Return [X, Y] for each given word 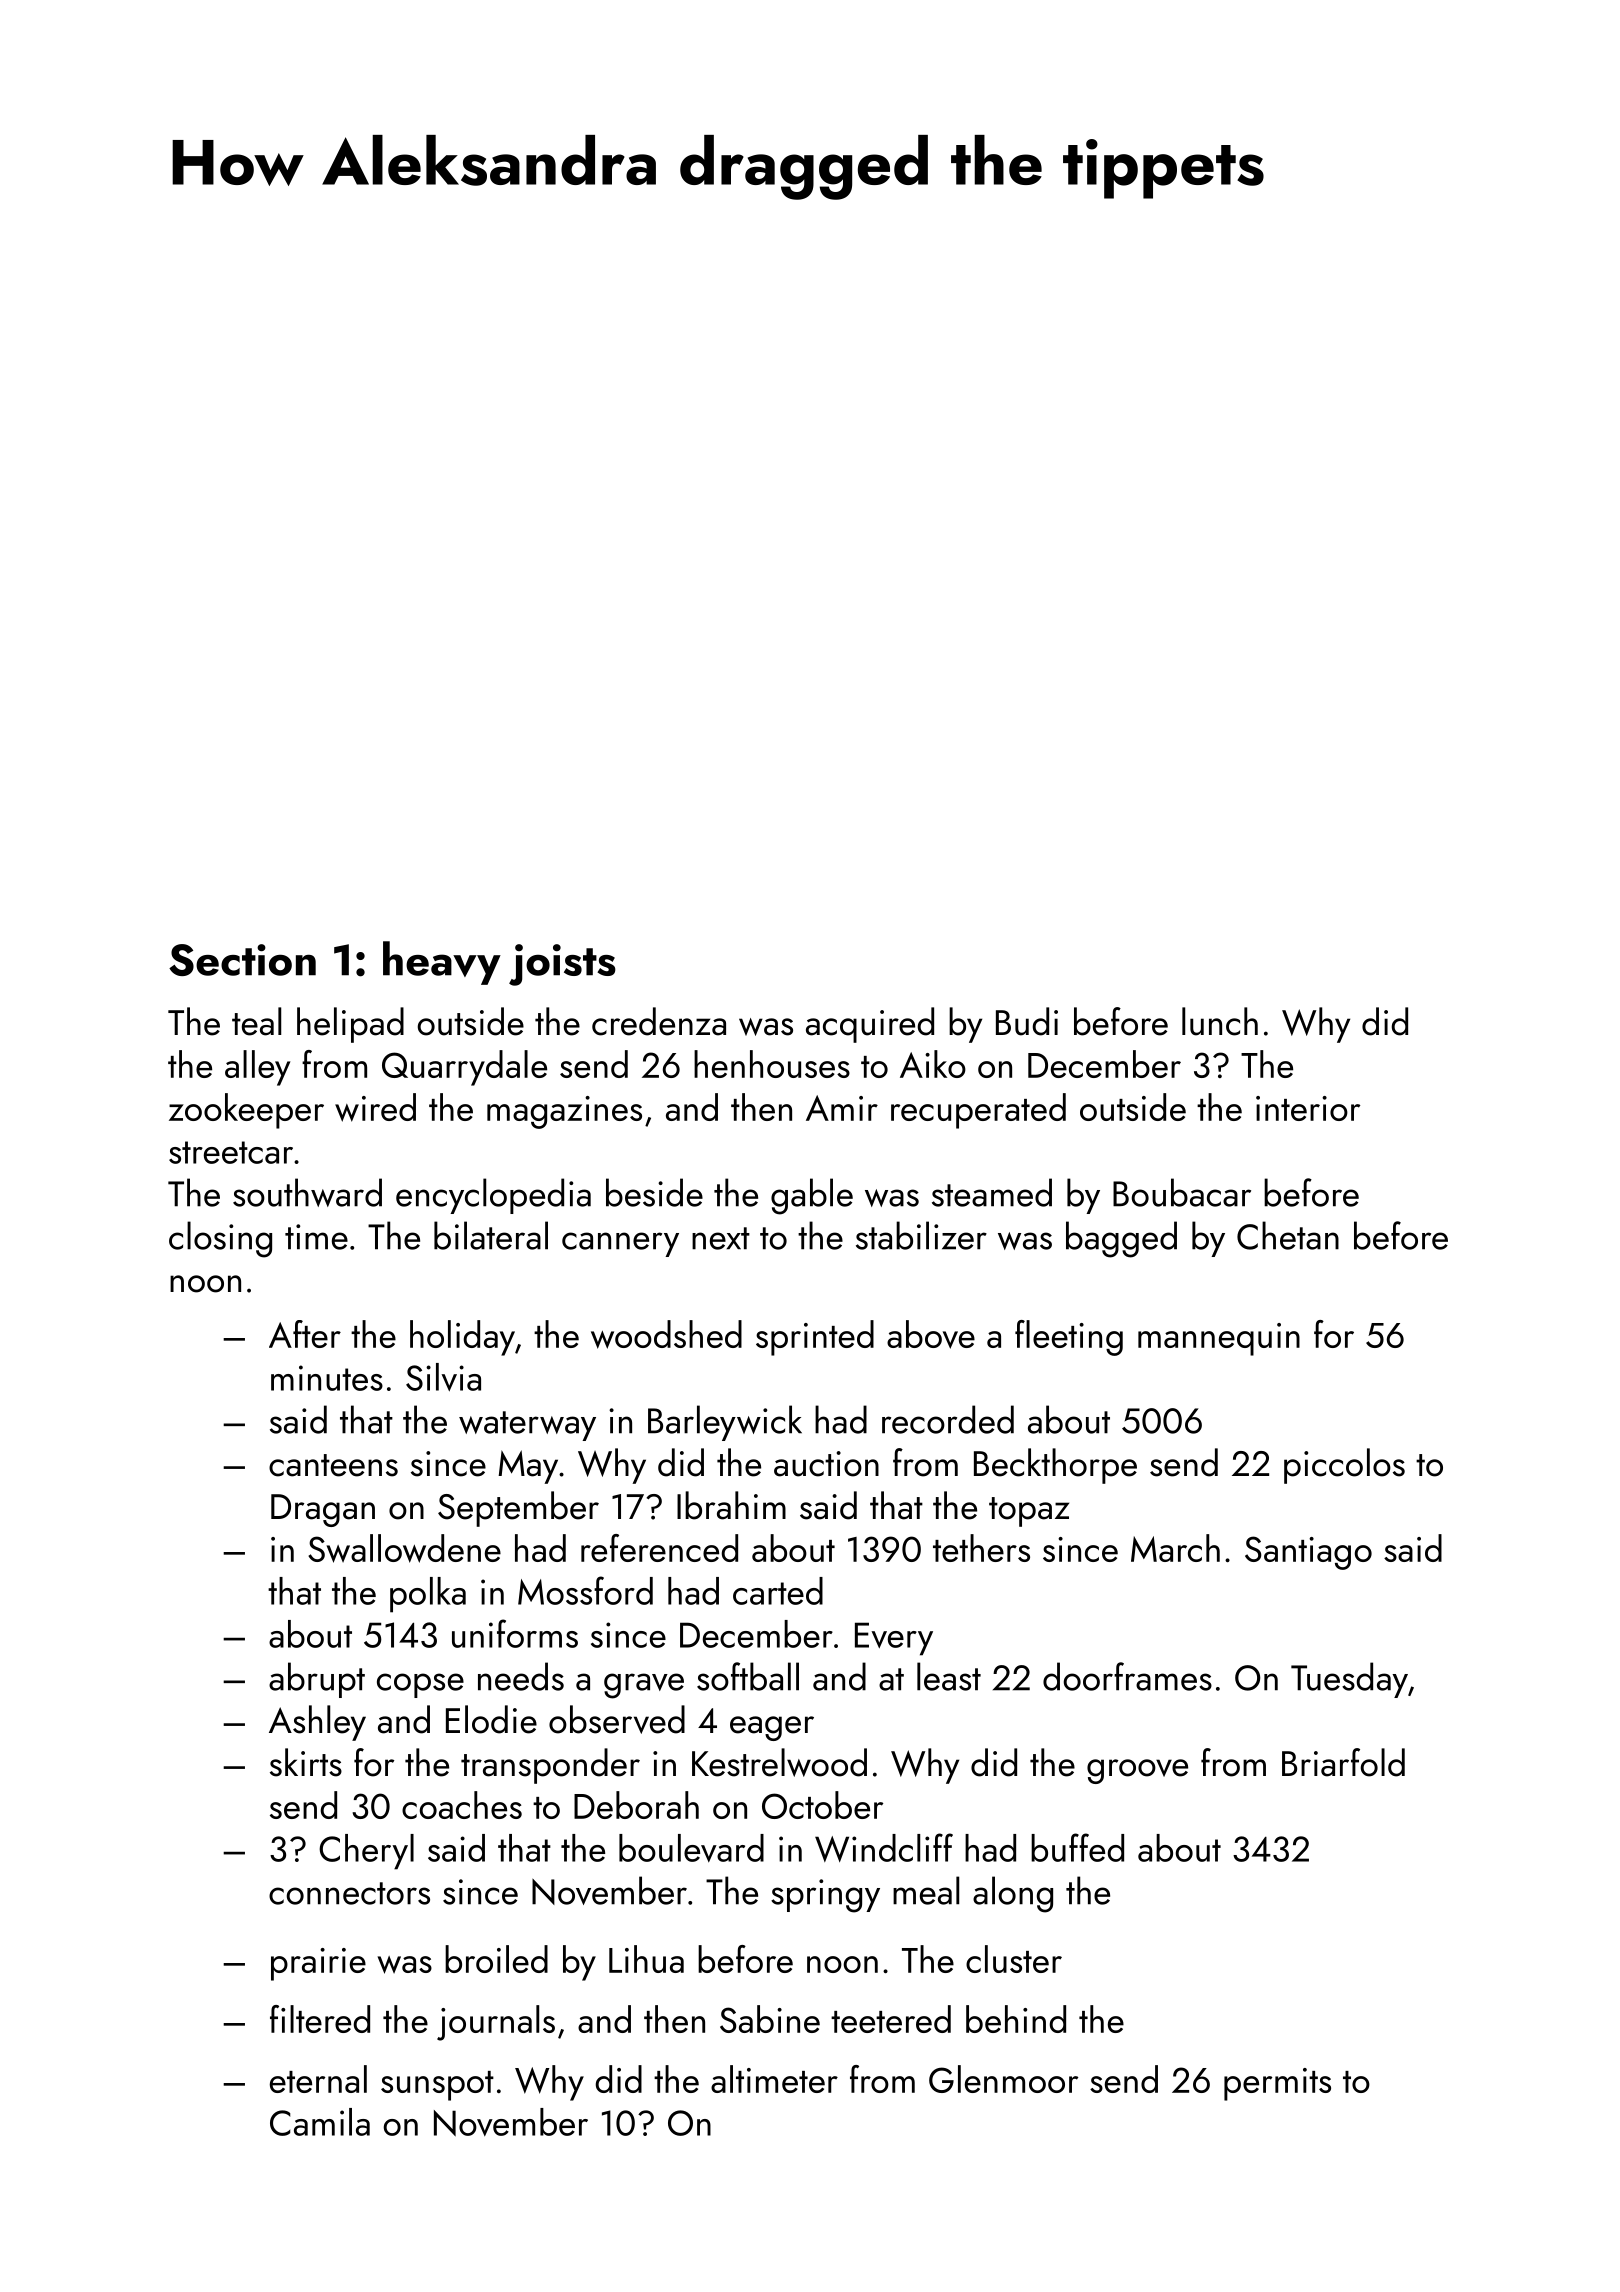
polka [428, 1595]
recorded [948, 1419]
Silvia [443, 1377]
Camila [320, 2122]
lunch [1220, 1021]
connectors [349, 1893]
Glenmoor [1003, 2079]
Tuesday [1349, 1680]
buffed [1077, 1847]
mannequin [1219, 1339]
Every [894, 1639]
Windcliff [884, 1847]
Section [242, 960]
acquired [870, 1025]
